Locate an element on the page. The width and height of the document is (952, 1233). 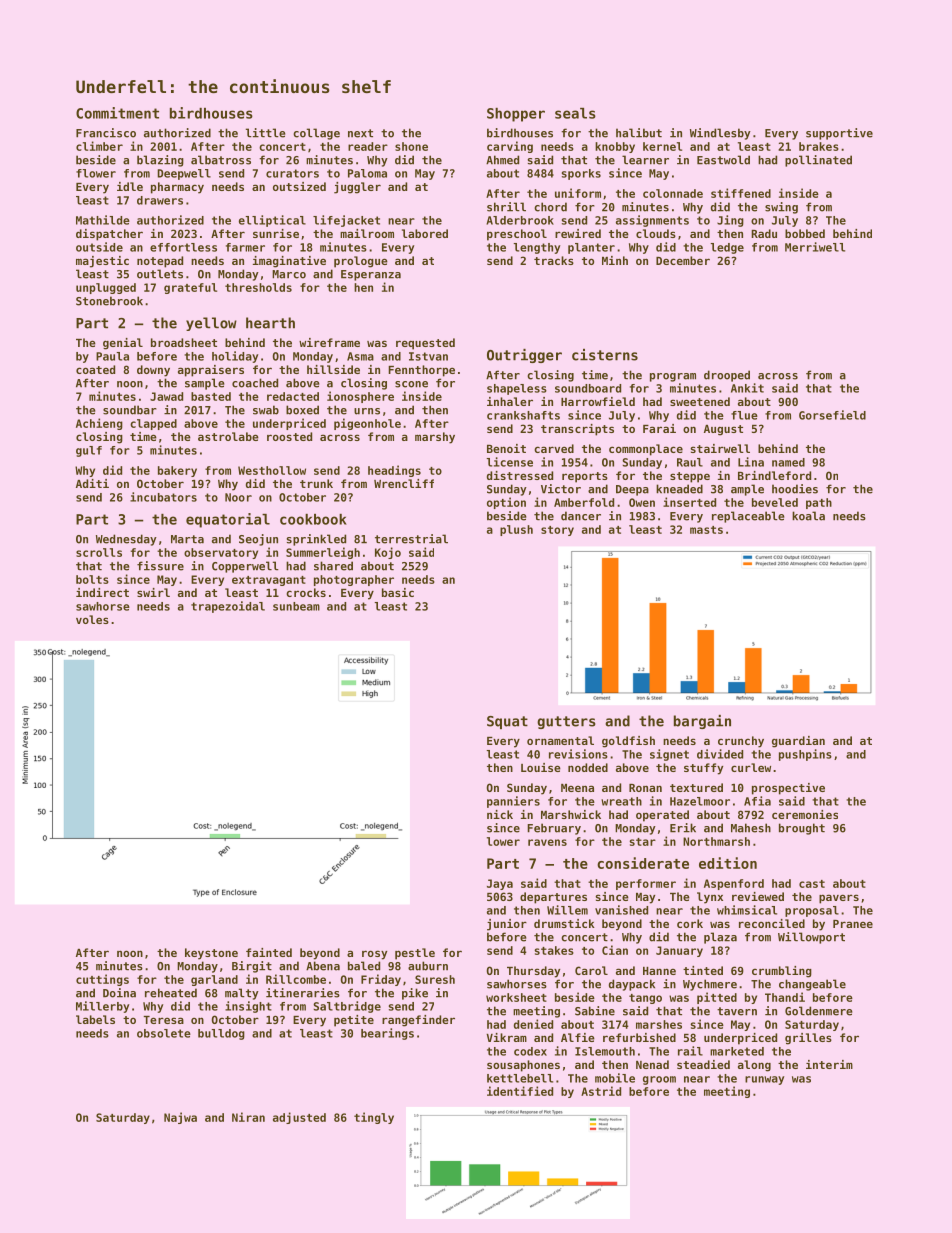
bulldog is located at coordinates (221, 1034).
